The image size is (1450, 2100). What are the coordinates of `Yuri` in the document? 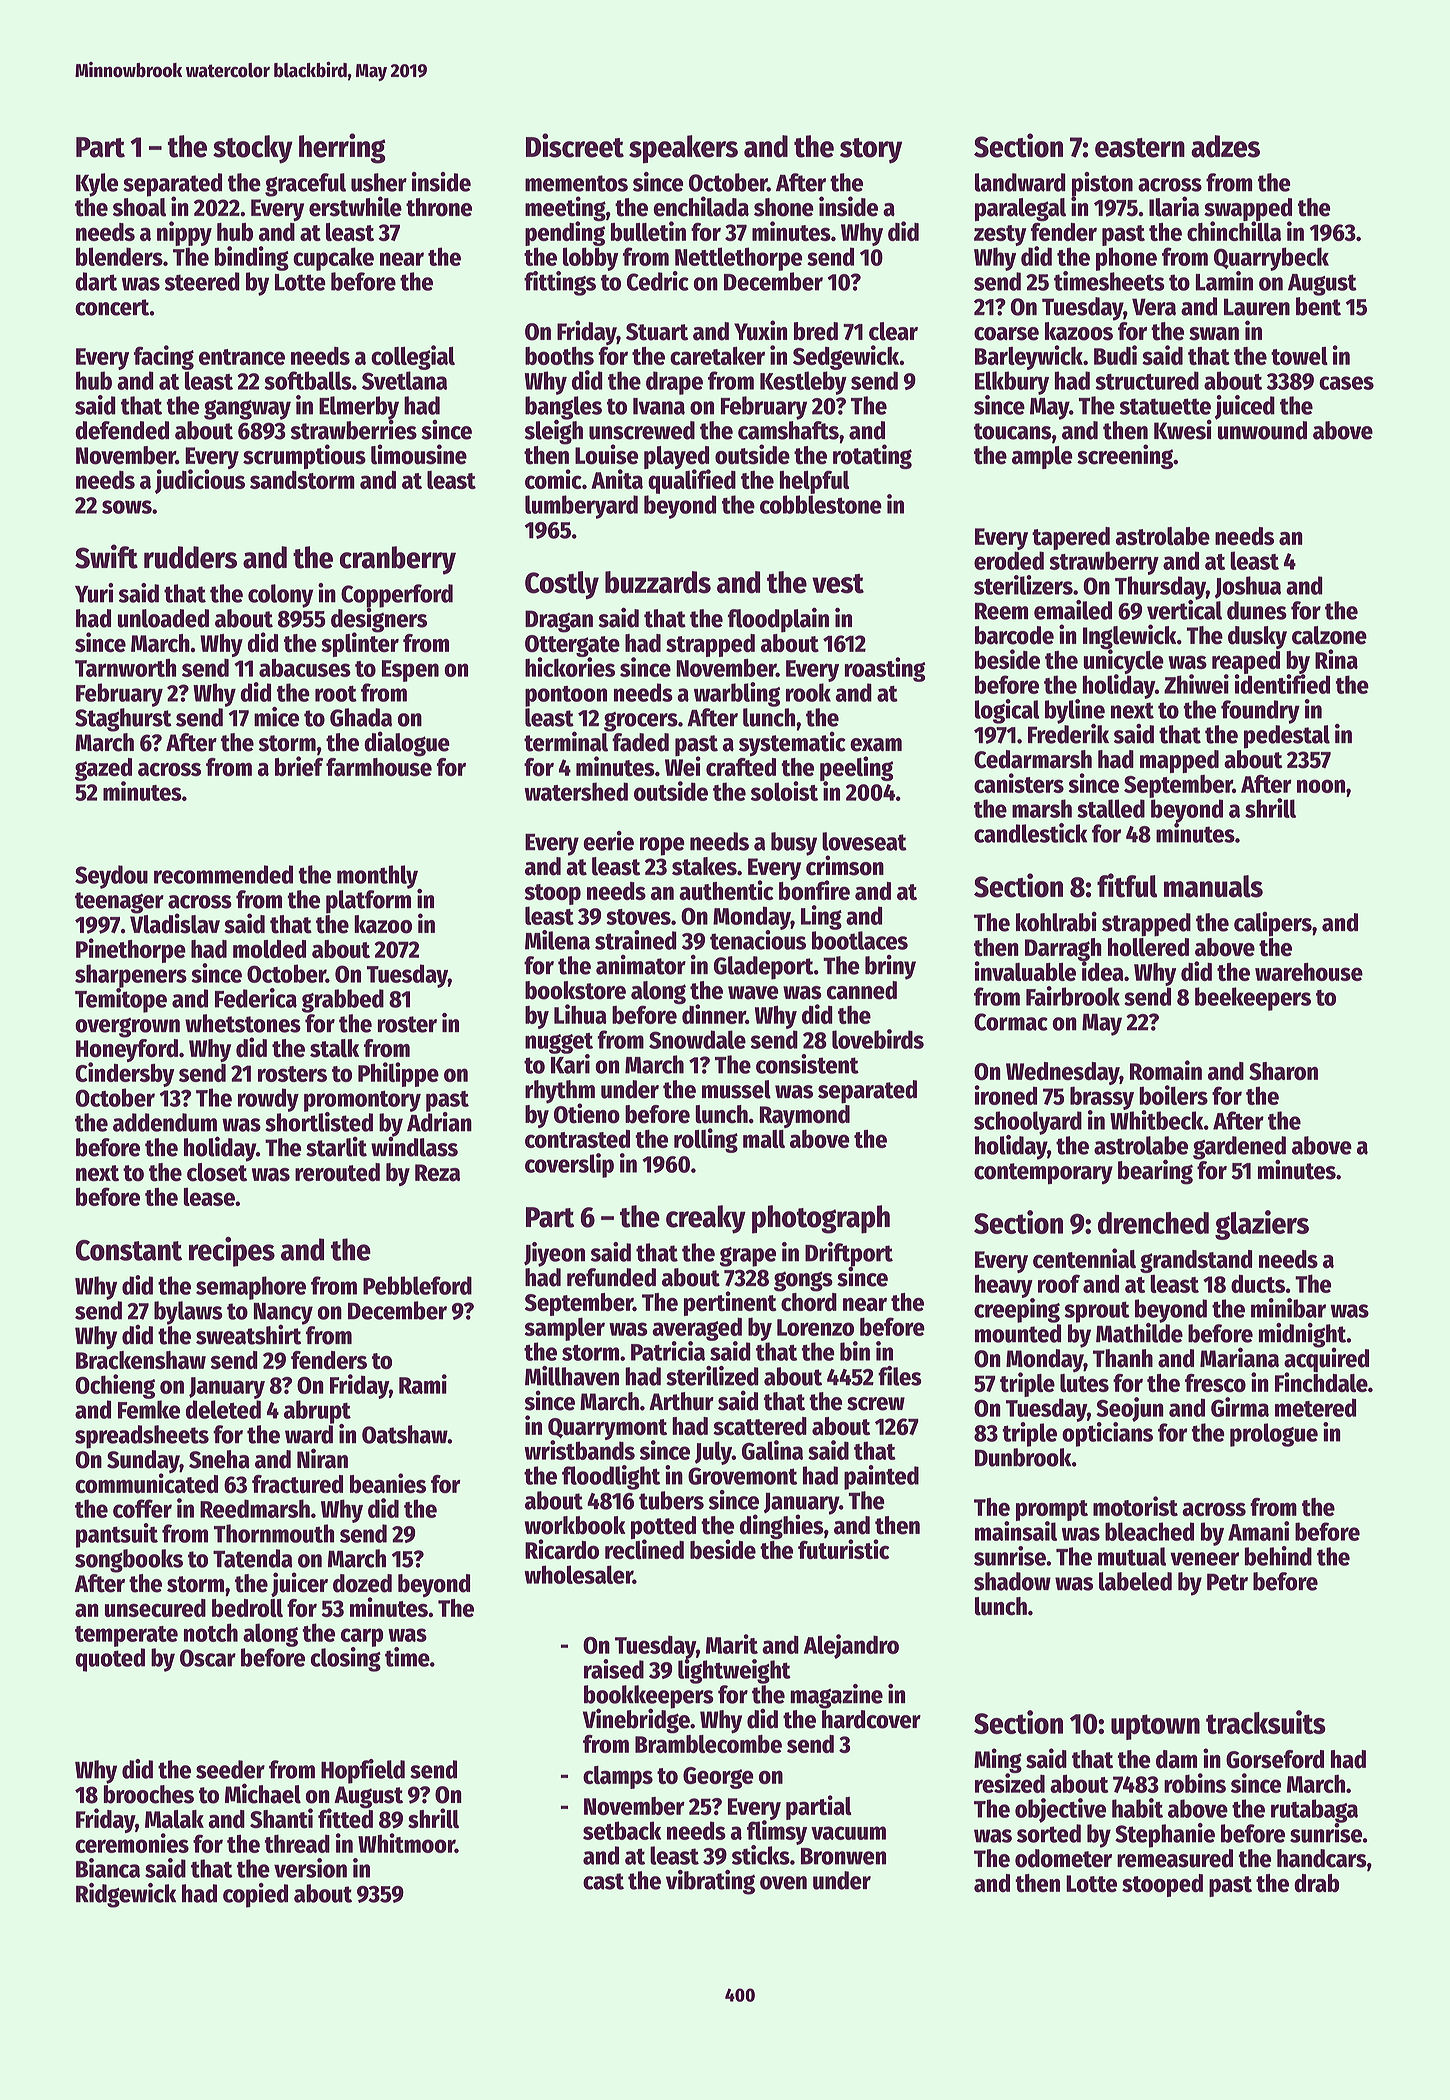 It's located at (94, 593).
